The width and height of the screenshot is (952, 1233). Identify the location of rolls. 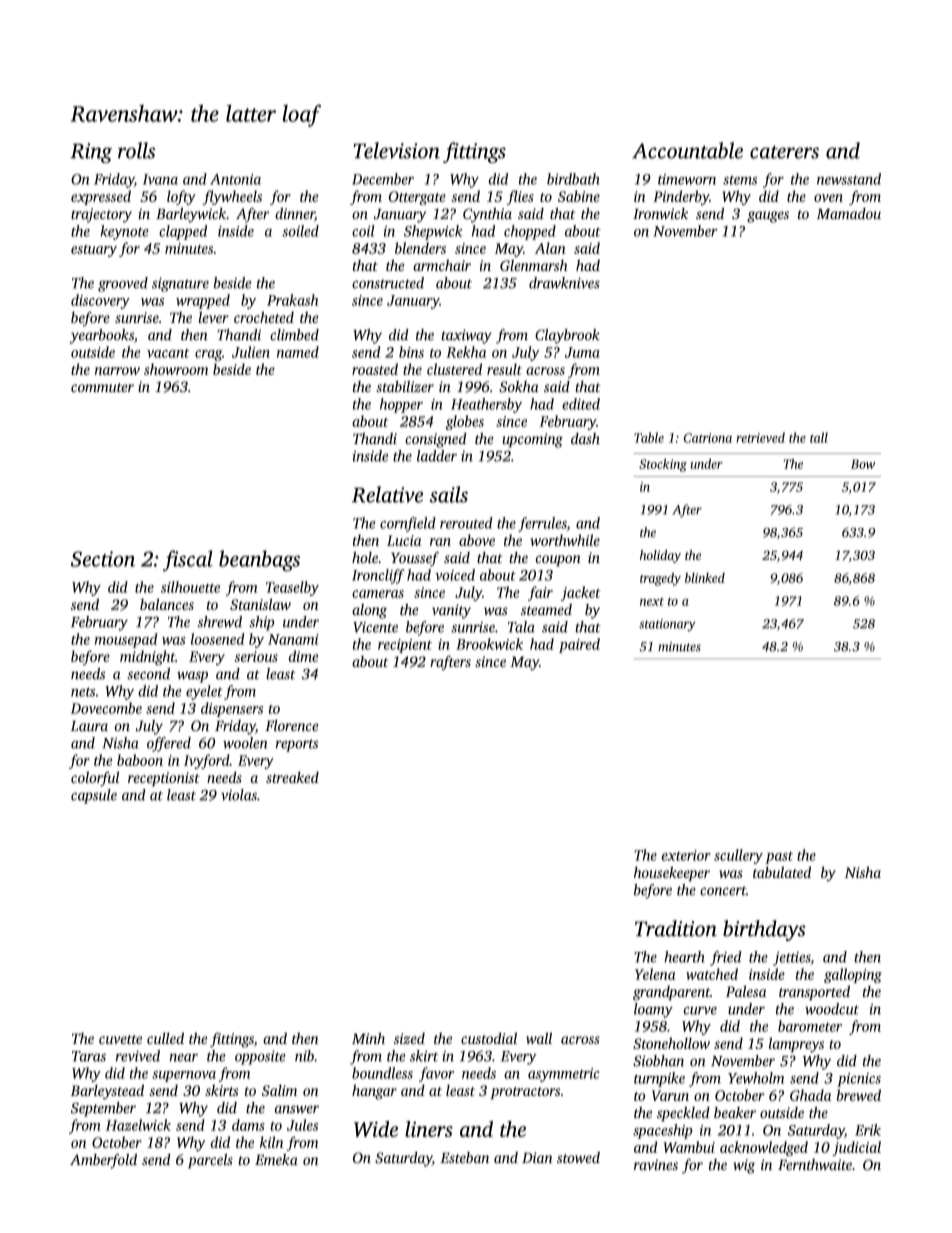
(136, 150).
